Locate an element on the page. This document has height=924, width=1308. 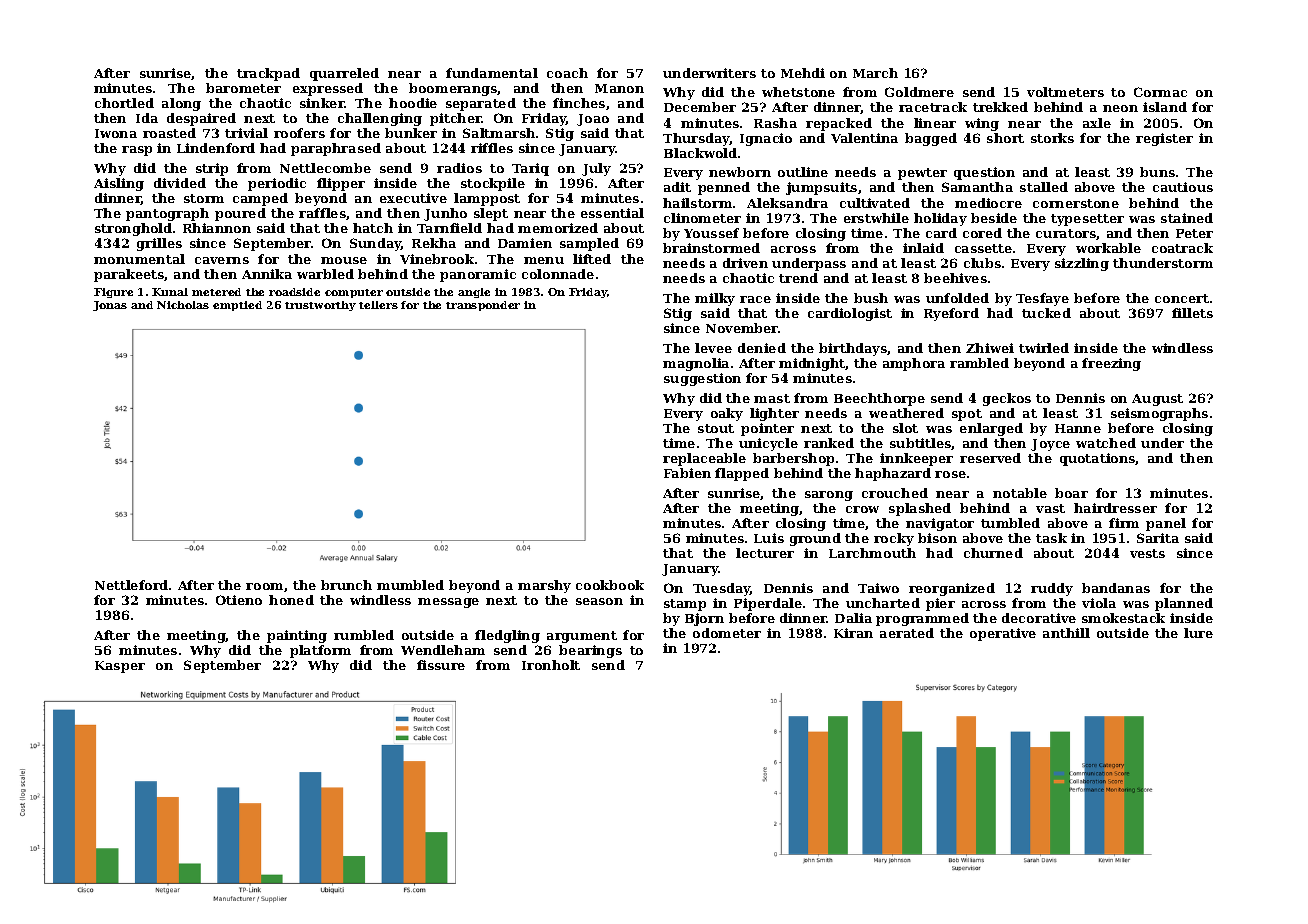
Ironholt is located at coordinates (551, 665).
